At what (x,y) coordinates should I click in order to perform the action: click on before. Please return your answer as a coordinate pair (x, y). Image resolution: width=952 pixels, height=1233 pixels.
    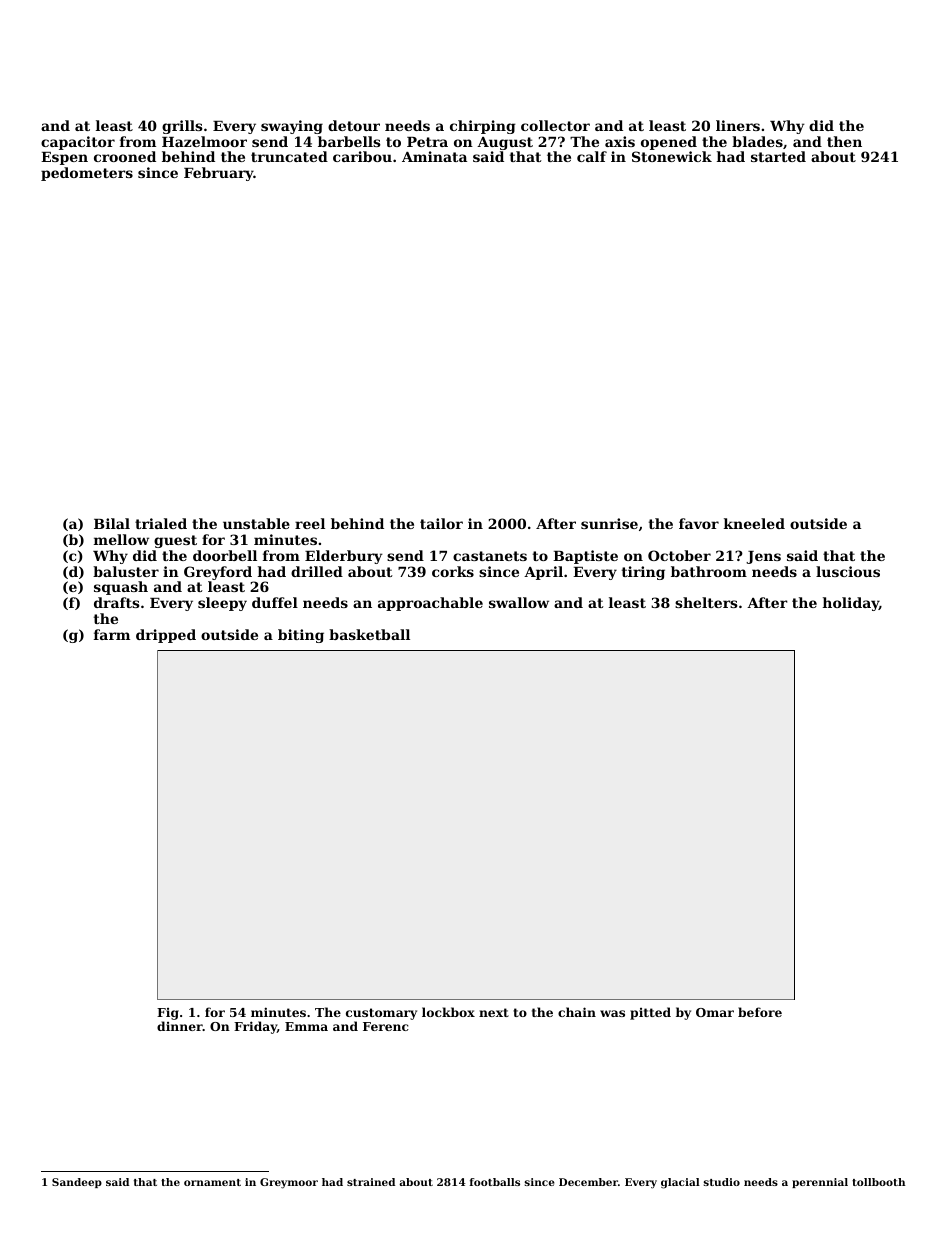
    Looking at the image, I should click on (760, 1012).
